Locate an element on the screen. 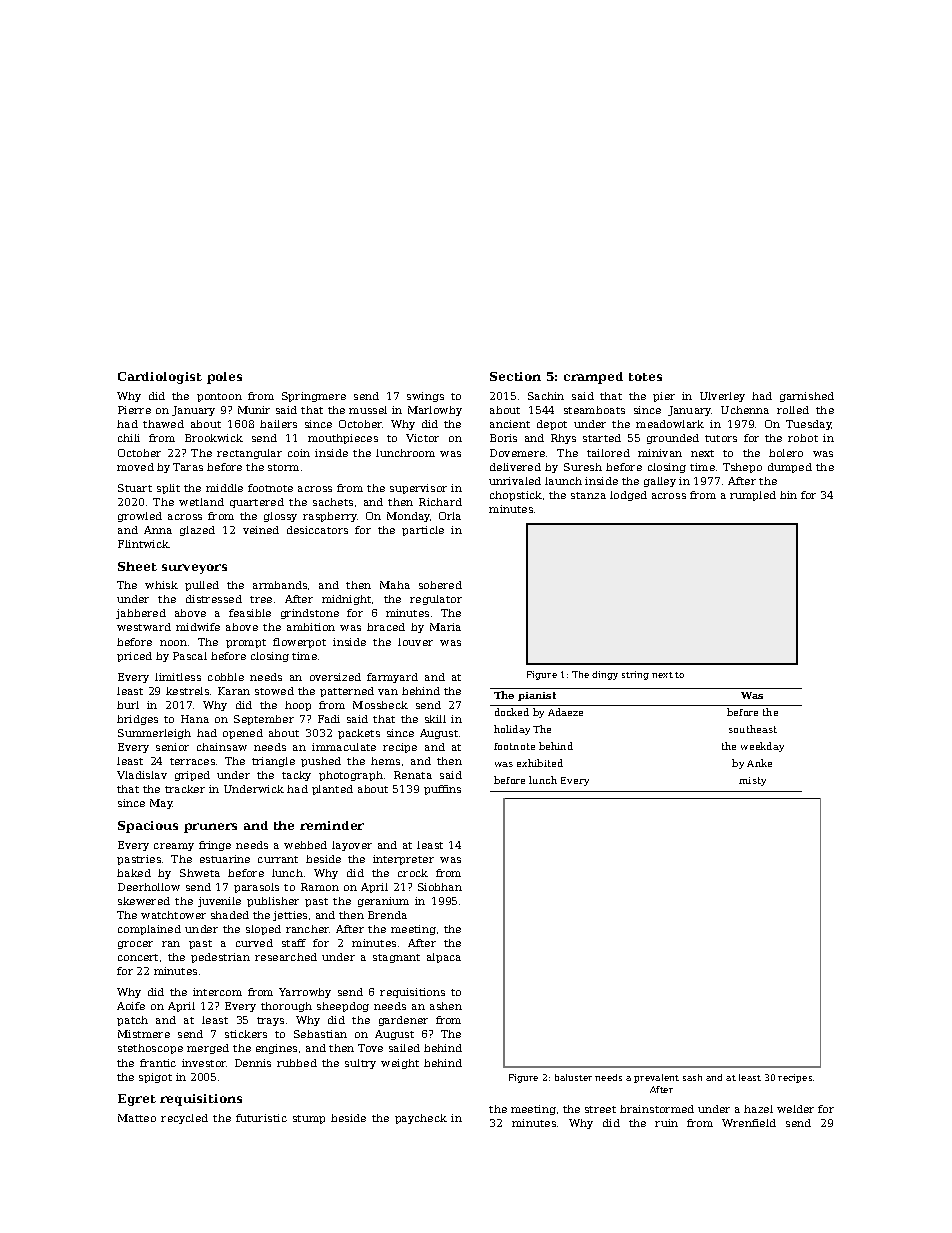 The image size is (952, 1233). limitless is located at coordinates (178, 677).
